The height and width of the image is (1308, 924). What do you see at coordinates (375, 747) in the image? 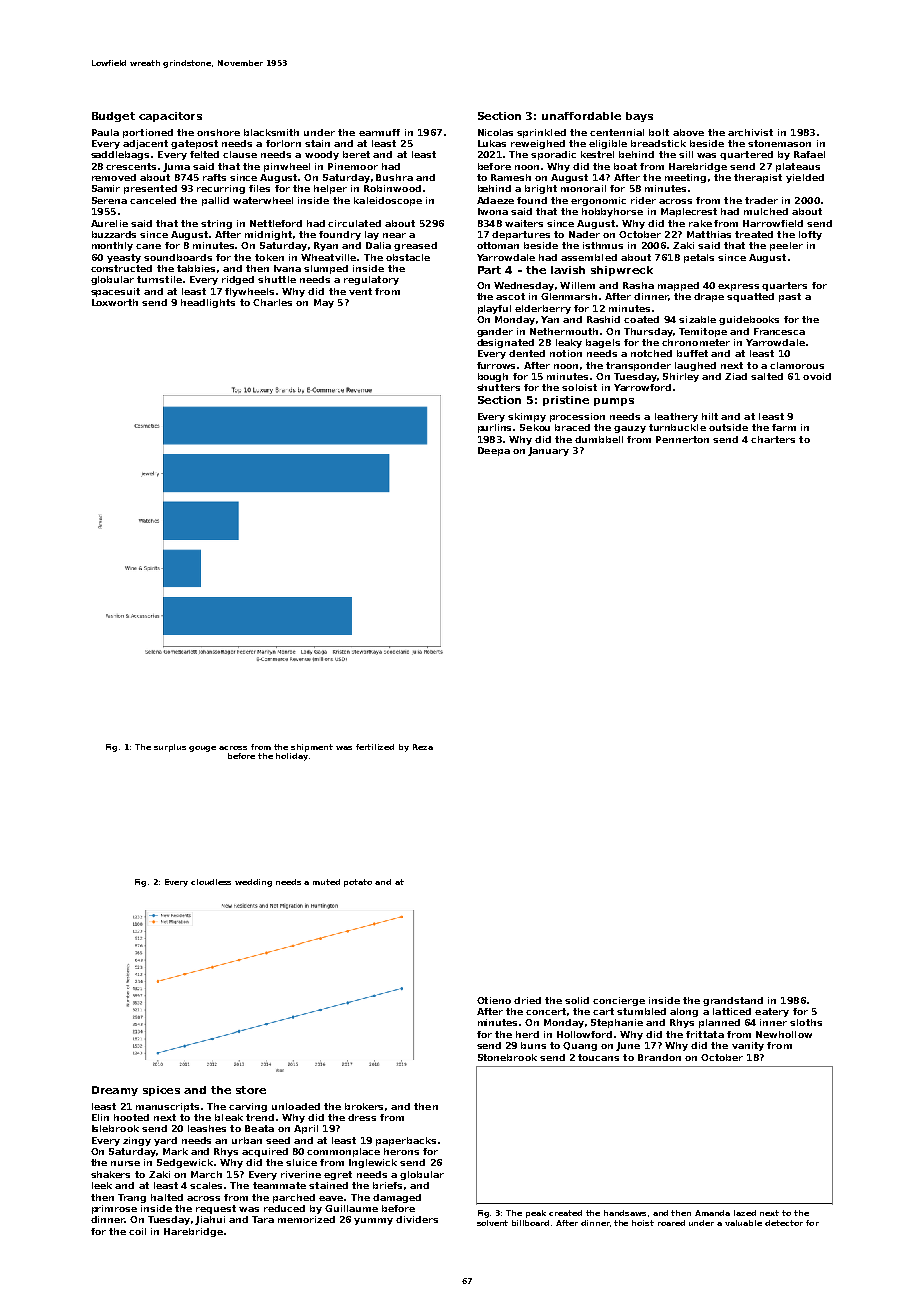
I see `fertilized` at bounding box center [375, 747].
